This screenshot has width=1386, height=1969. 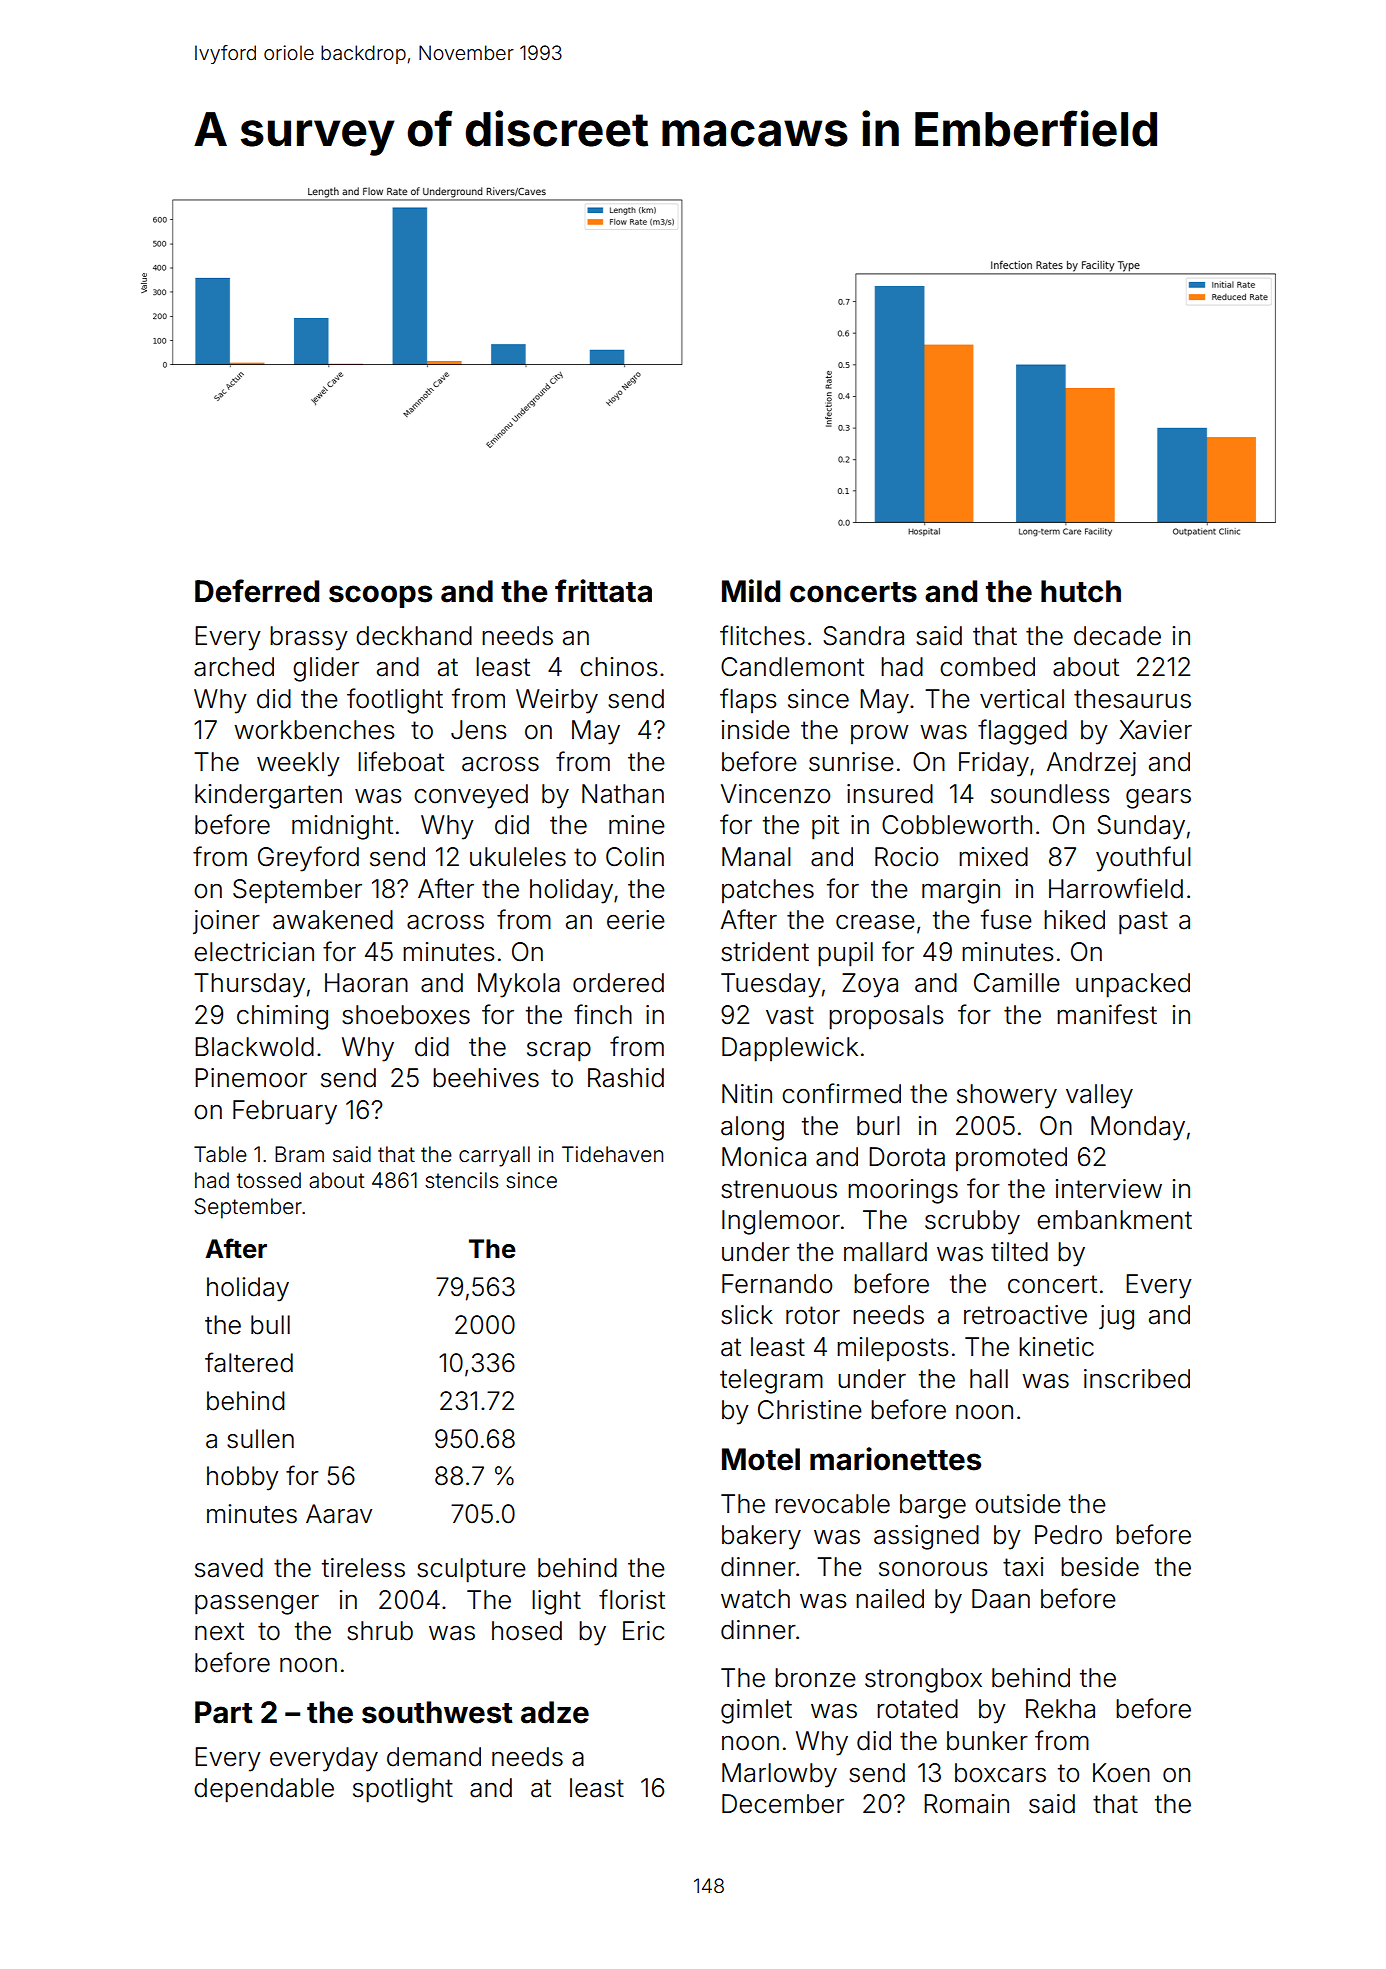 What do you see at coordinates (623, 794) in the screenshot?
I see `Nathan` at bounding box center [623, 794].
